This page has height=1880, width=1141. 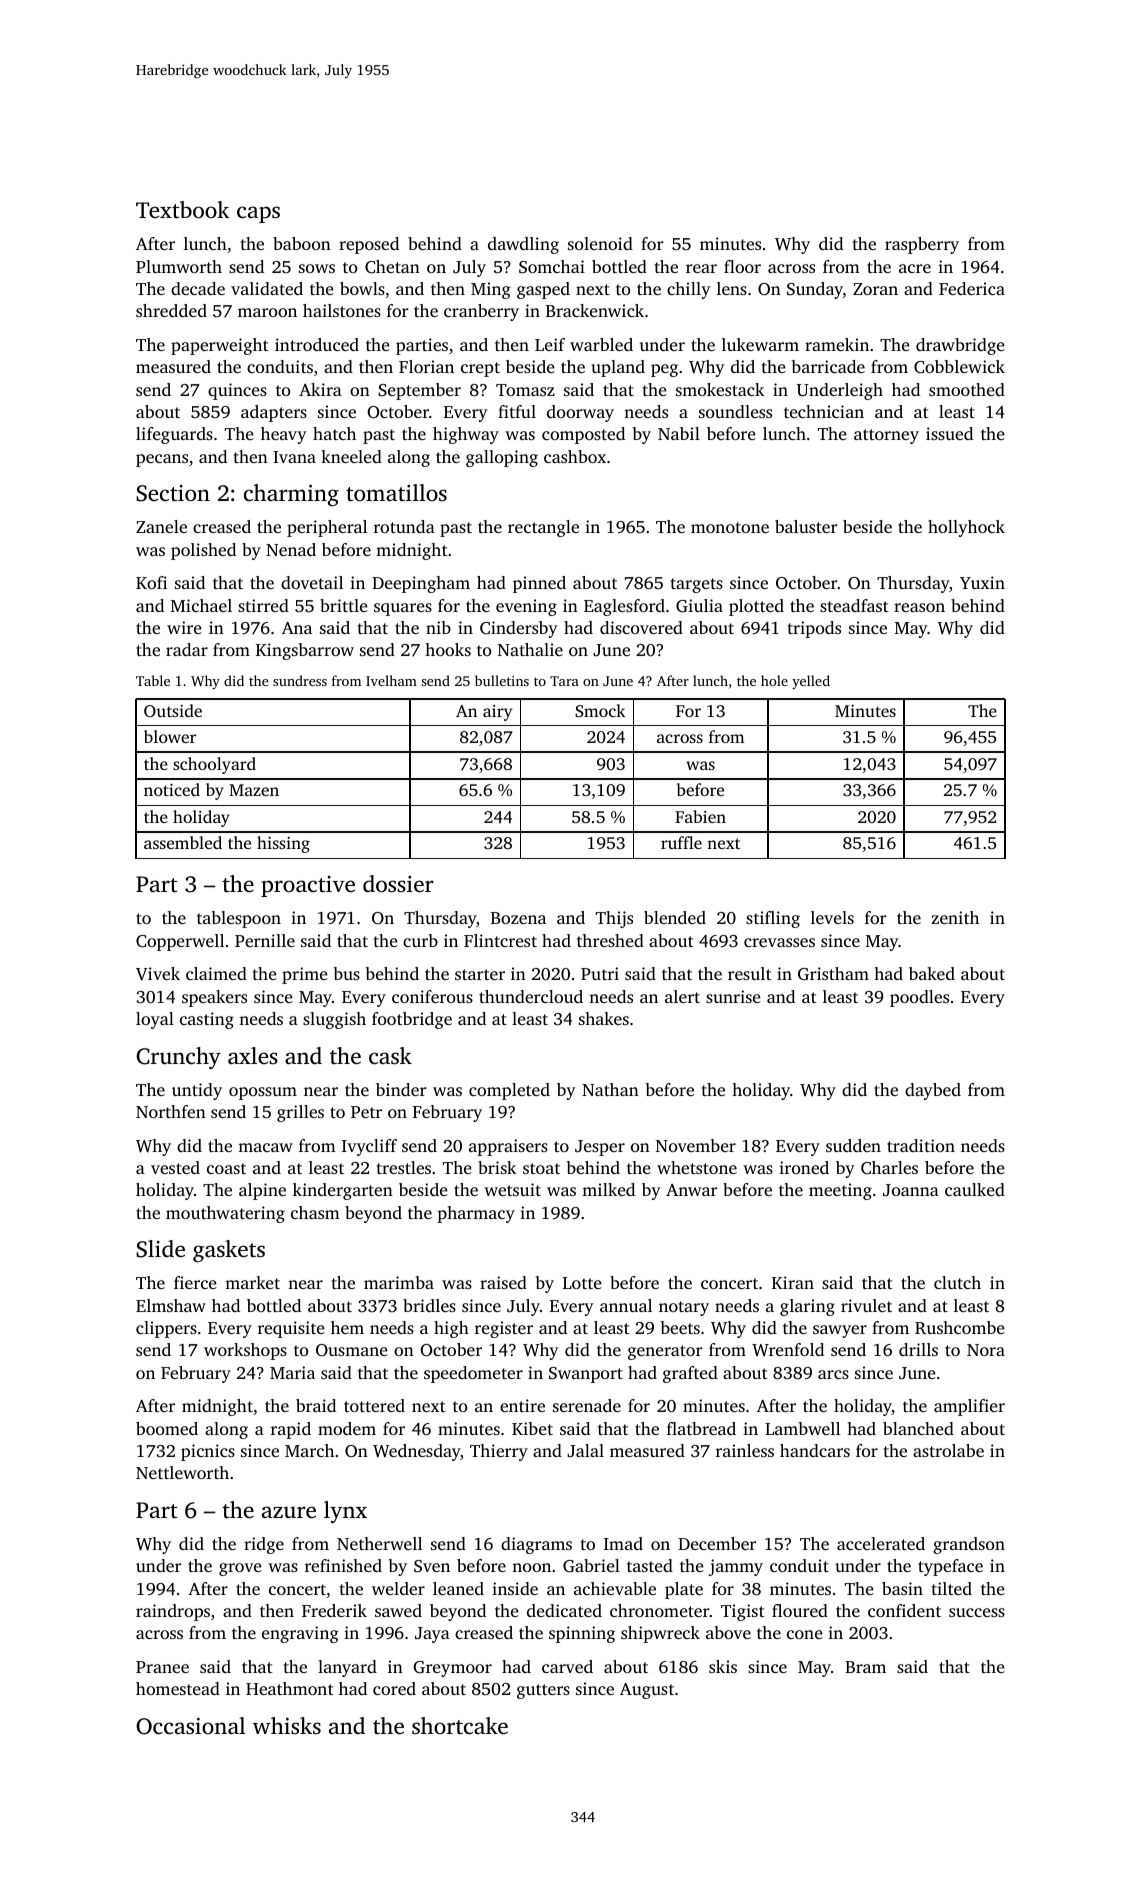 What do you see at coordinates (915, 268) in the page?
I see `acre` at bounding box center [915, 268].
